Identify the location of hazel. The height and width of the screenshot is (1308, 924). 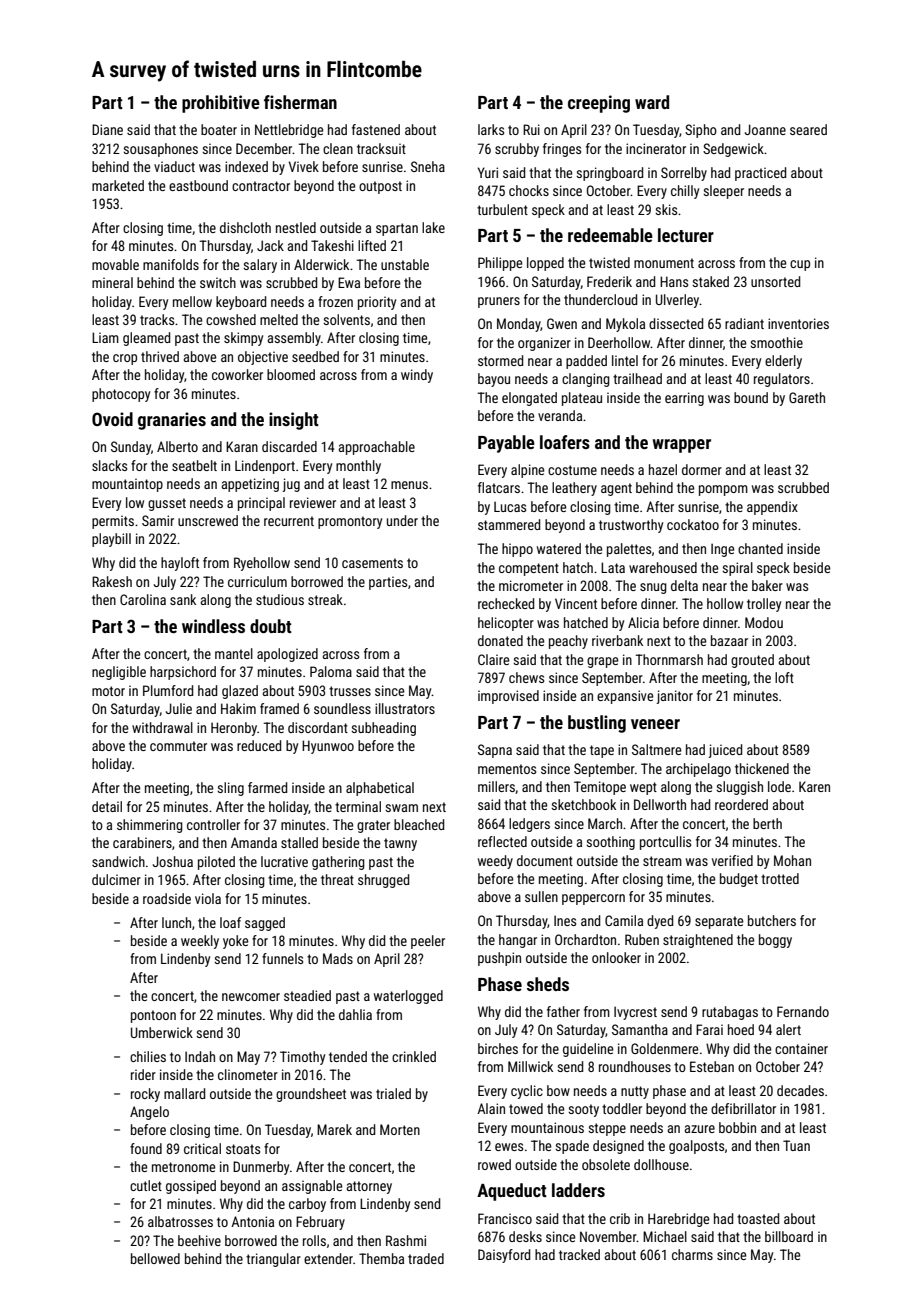
(663, 469).
